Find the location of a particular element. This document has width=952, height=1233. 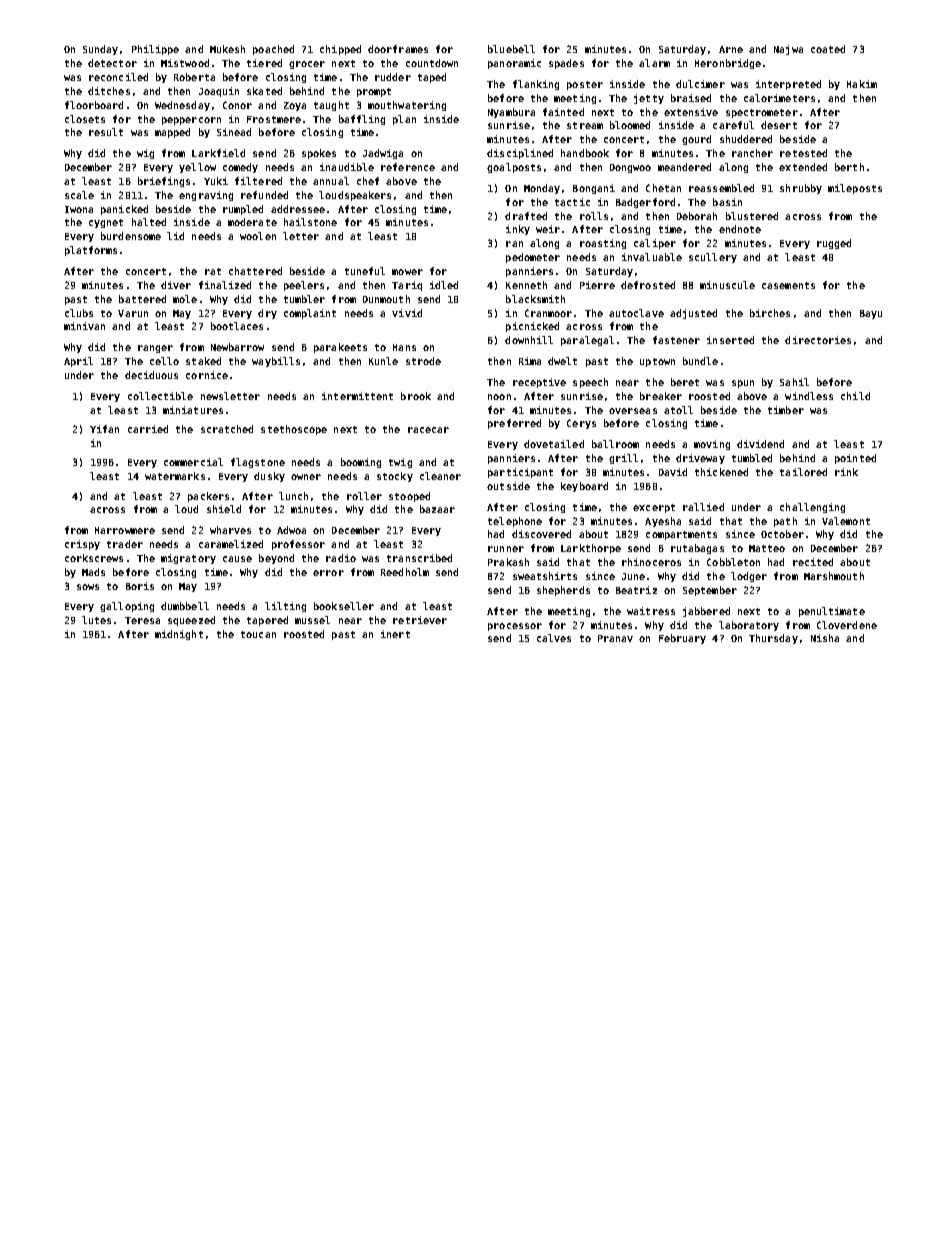

flagstone is located at coordinates (258, 463).
